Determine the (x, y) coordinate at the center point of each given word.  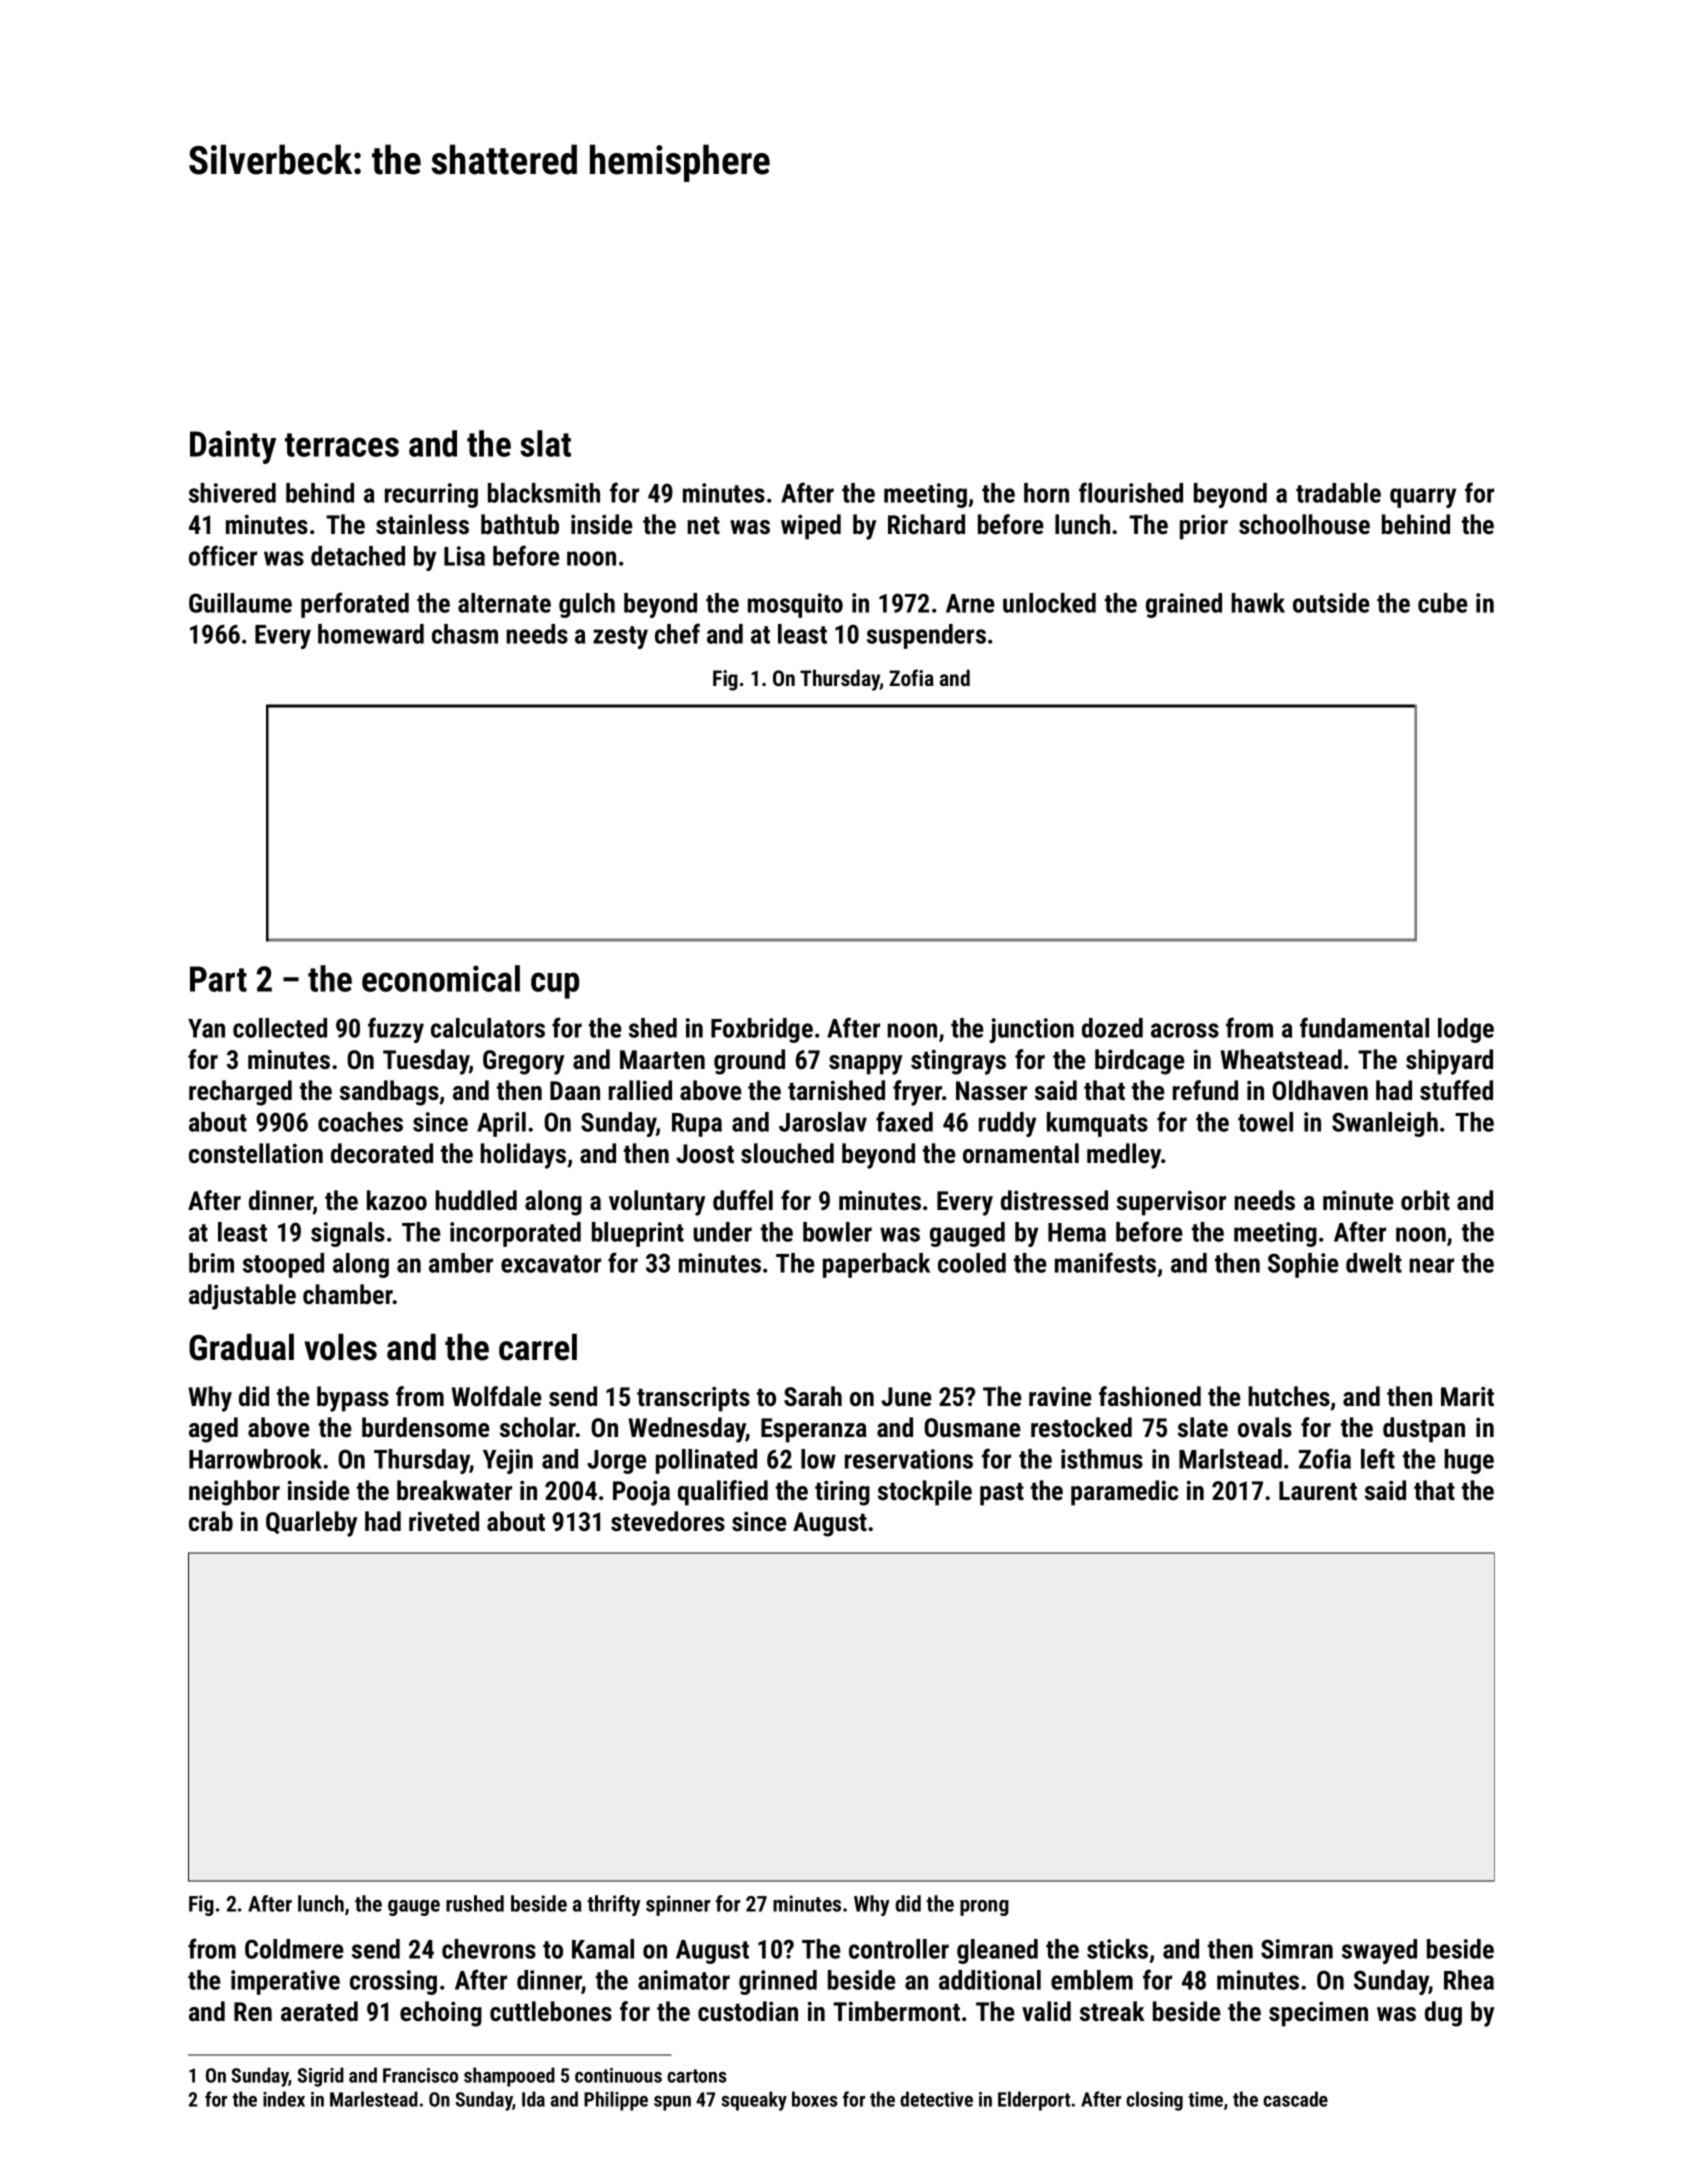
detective (936, 2099)
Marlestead (374, 2099)
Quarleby (311, 1524)
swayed (1379, 1951)
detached (358, 556)
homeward (371, 634)
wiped (811, 527)
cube (1443, 603)
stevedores (668, 1521)
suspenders (926, 636)
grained (1184, 605)
